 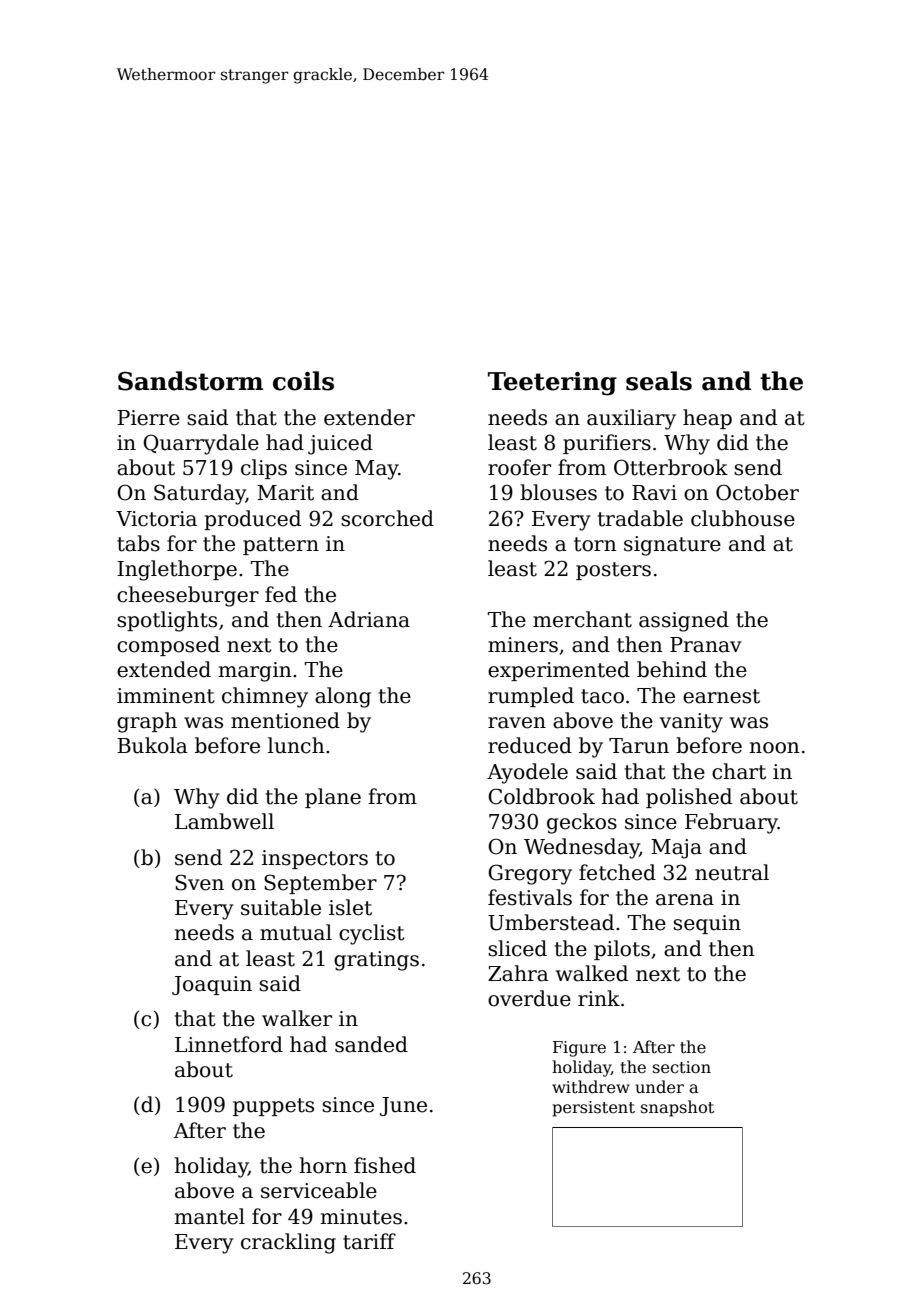 I want to click on heap, so click(x=707, y=419).
